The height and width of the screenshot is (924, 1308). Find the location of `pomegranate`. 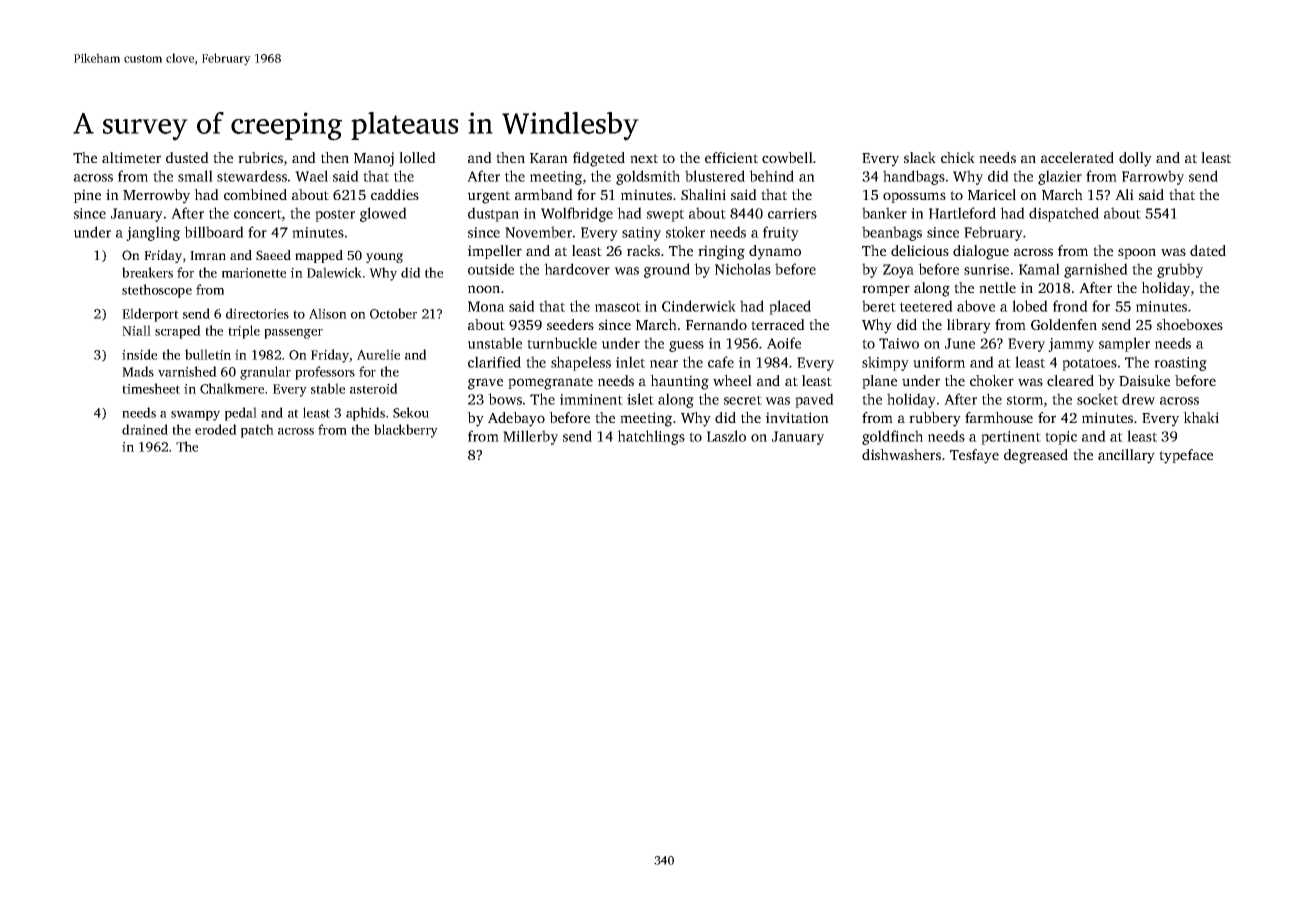

pomegranate is located at coordinates (550, 383).
